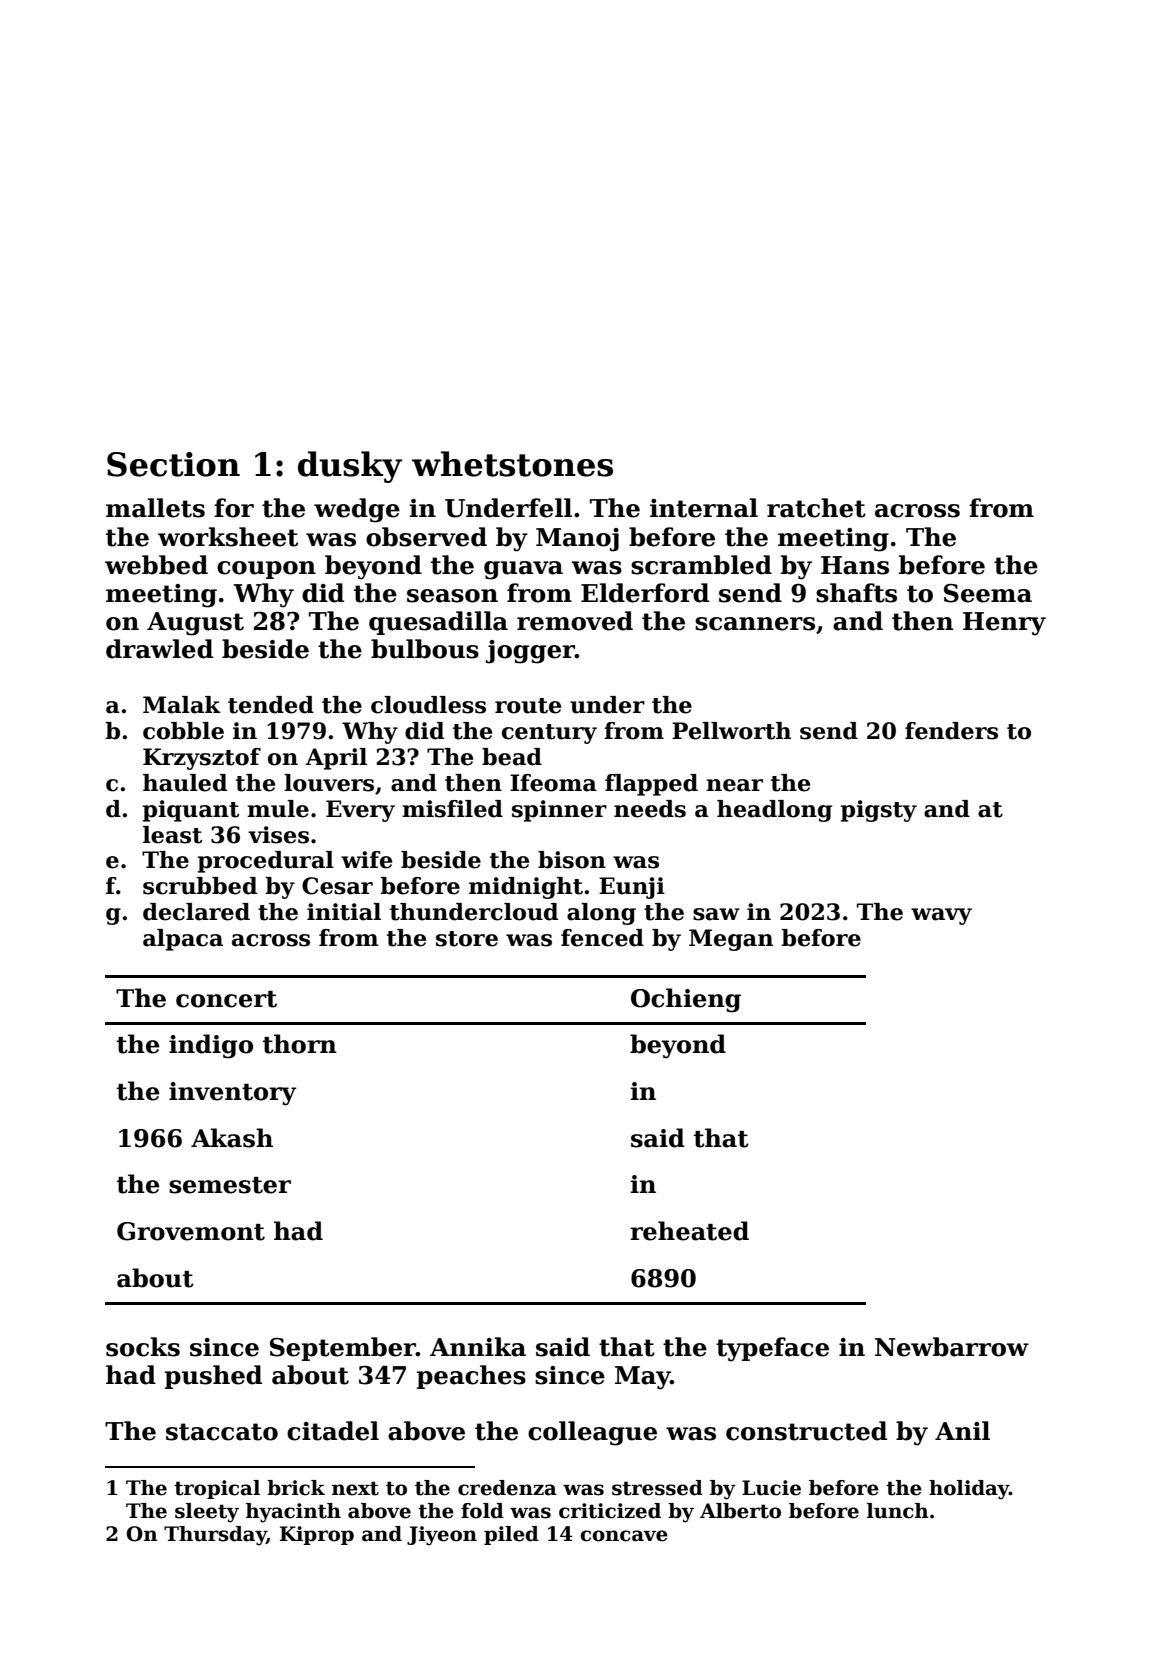  I want to click on Annika, so click(478, 1347).
